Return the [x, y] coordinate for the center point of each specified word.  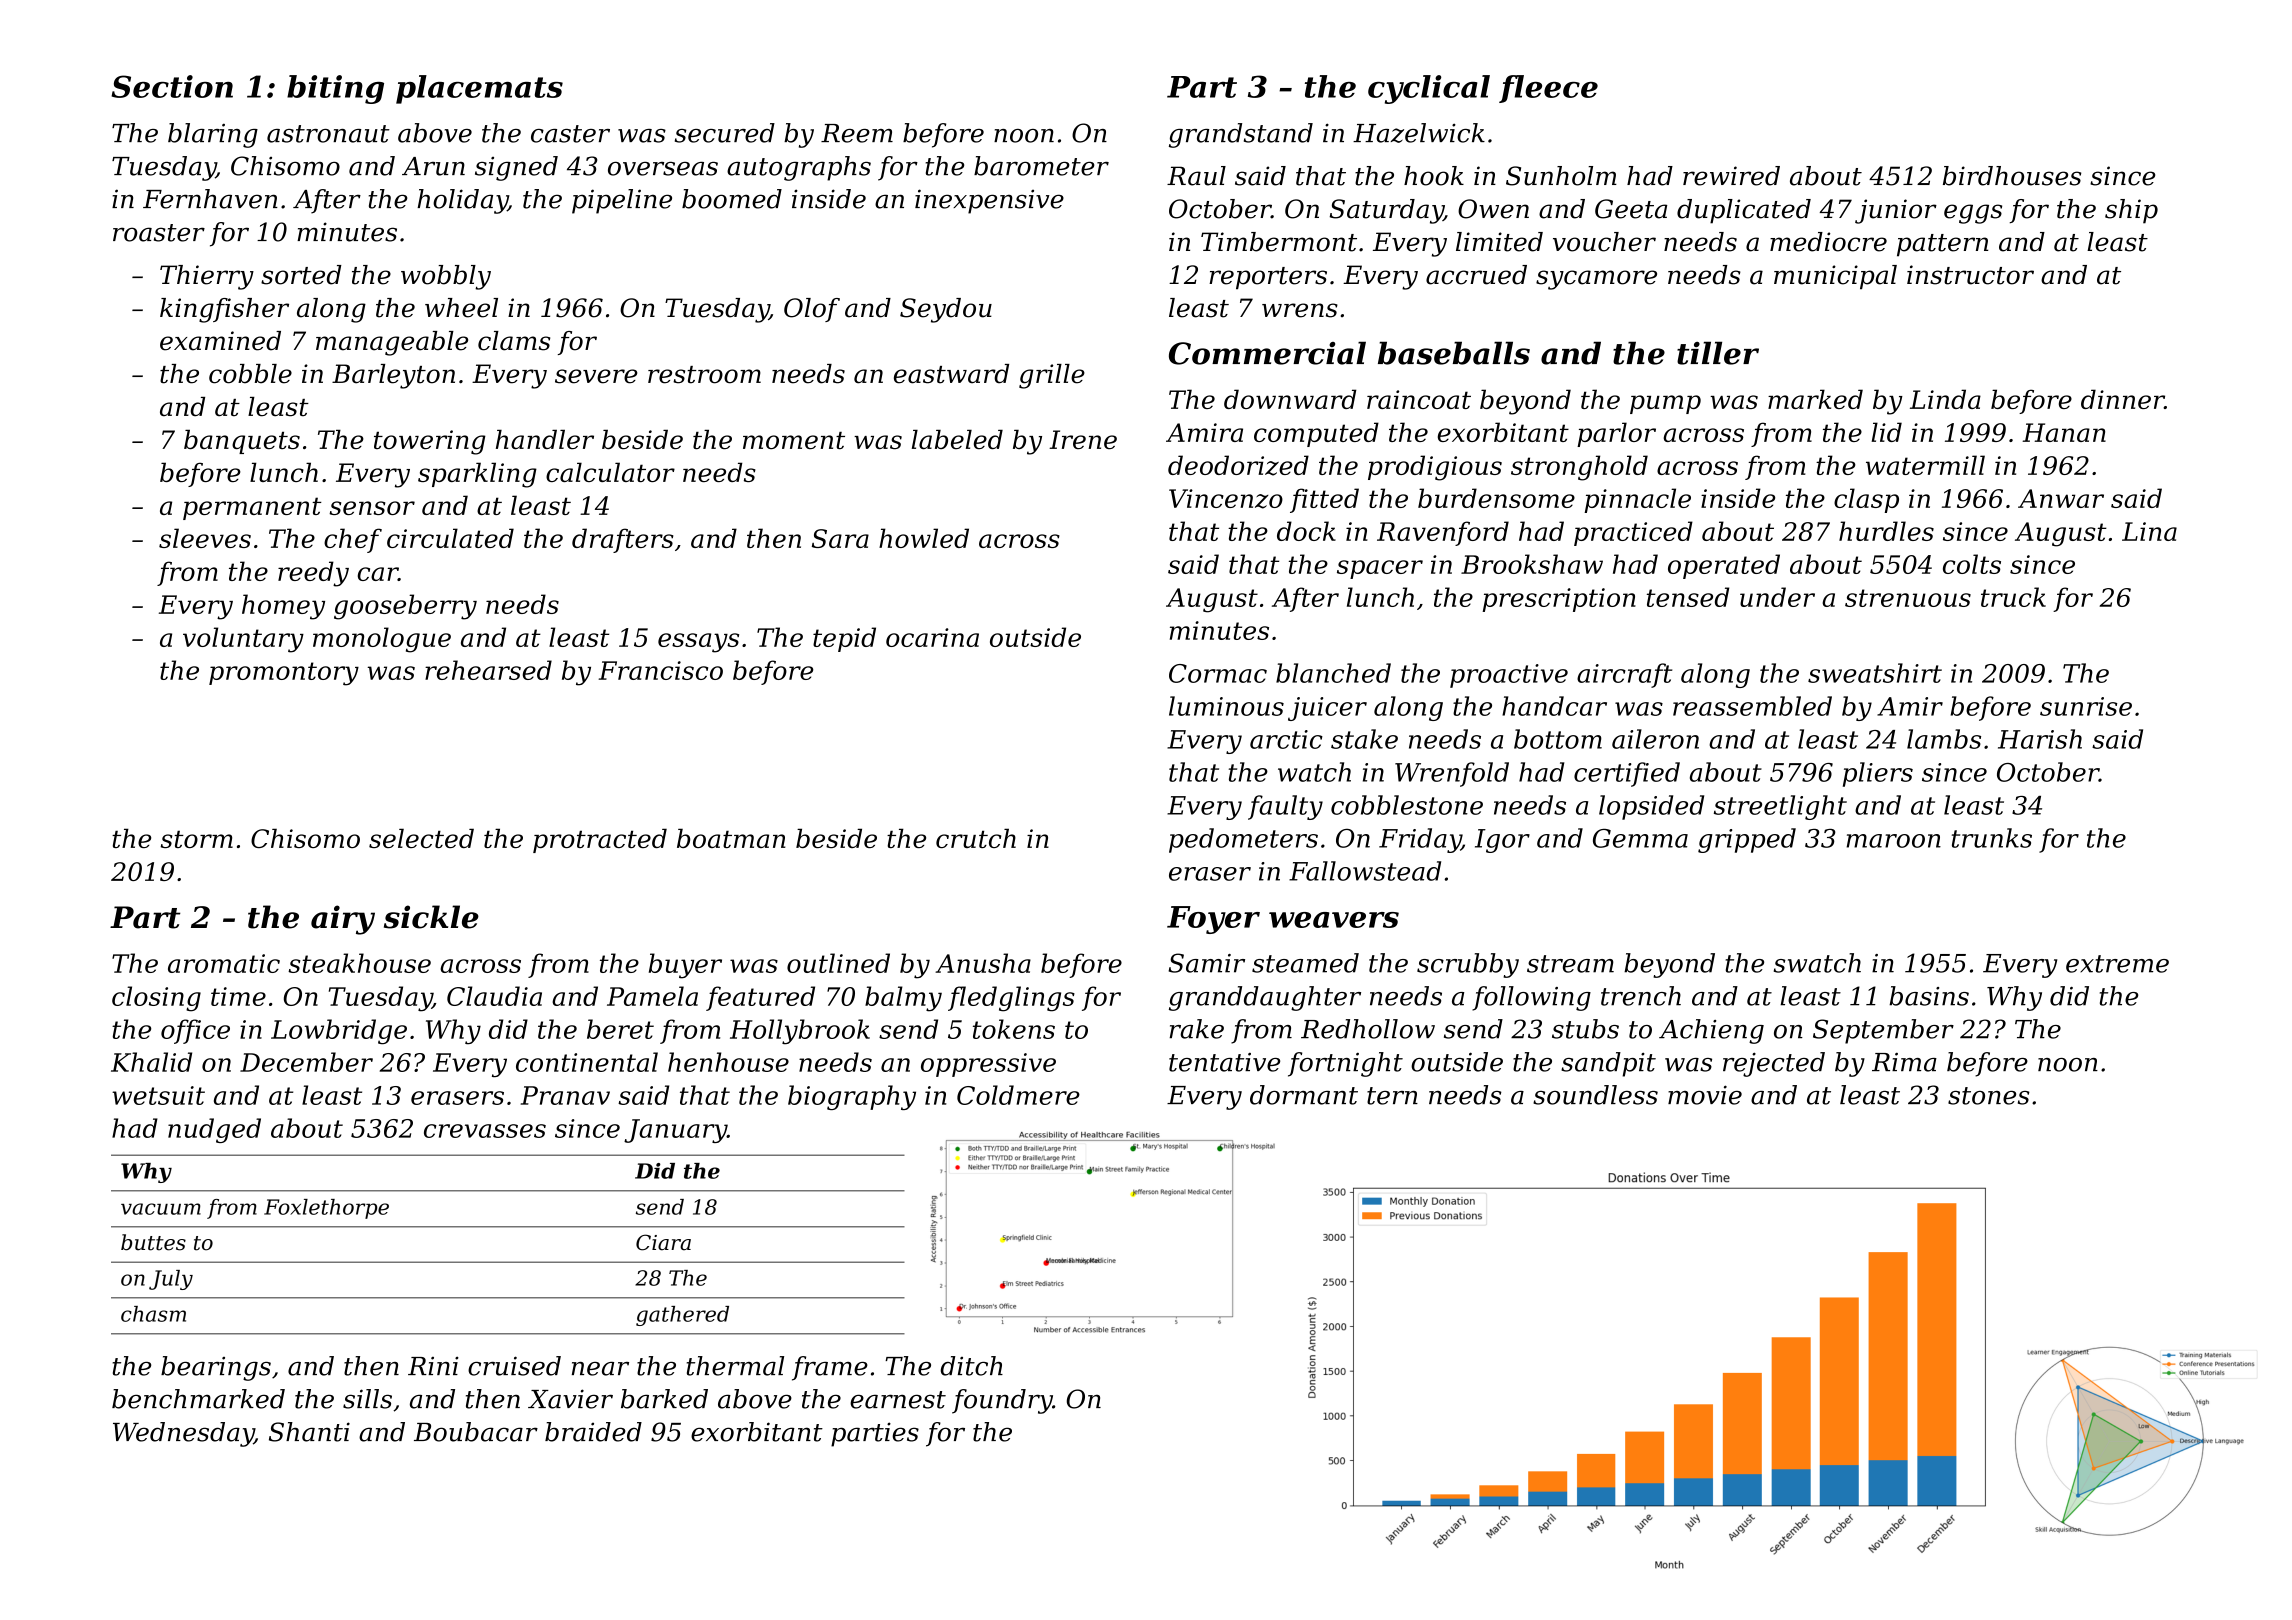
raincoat [1419, 399]
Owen [1493, 209]
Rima [1904, 1062]
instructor [1970, 275]
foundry [1002, 1401]
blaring [213, 135]
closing [156, 999]
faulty [1285, 807]
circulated [450, 538]
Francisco [660, 670]
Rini [433, 1365]
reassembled [1752, 706]
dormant [1304, 1095]
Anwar [2061, 498]
